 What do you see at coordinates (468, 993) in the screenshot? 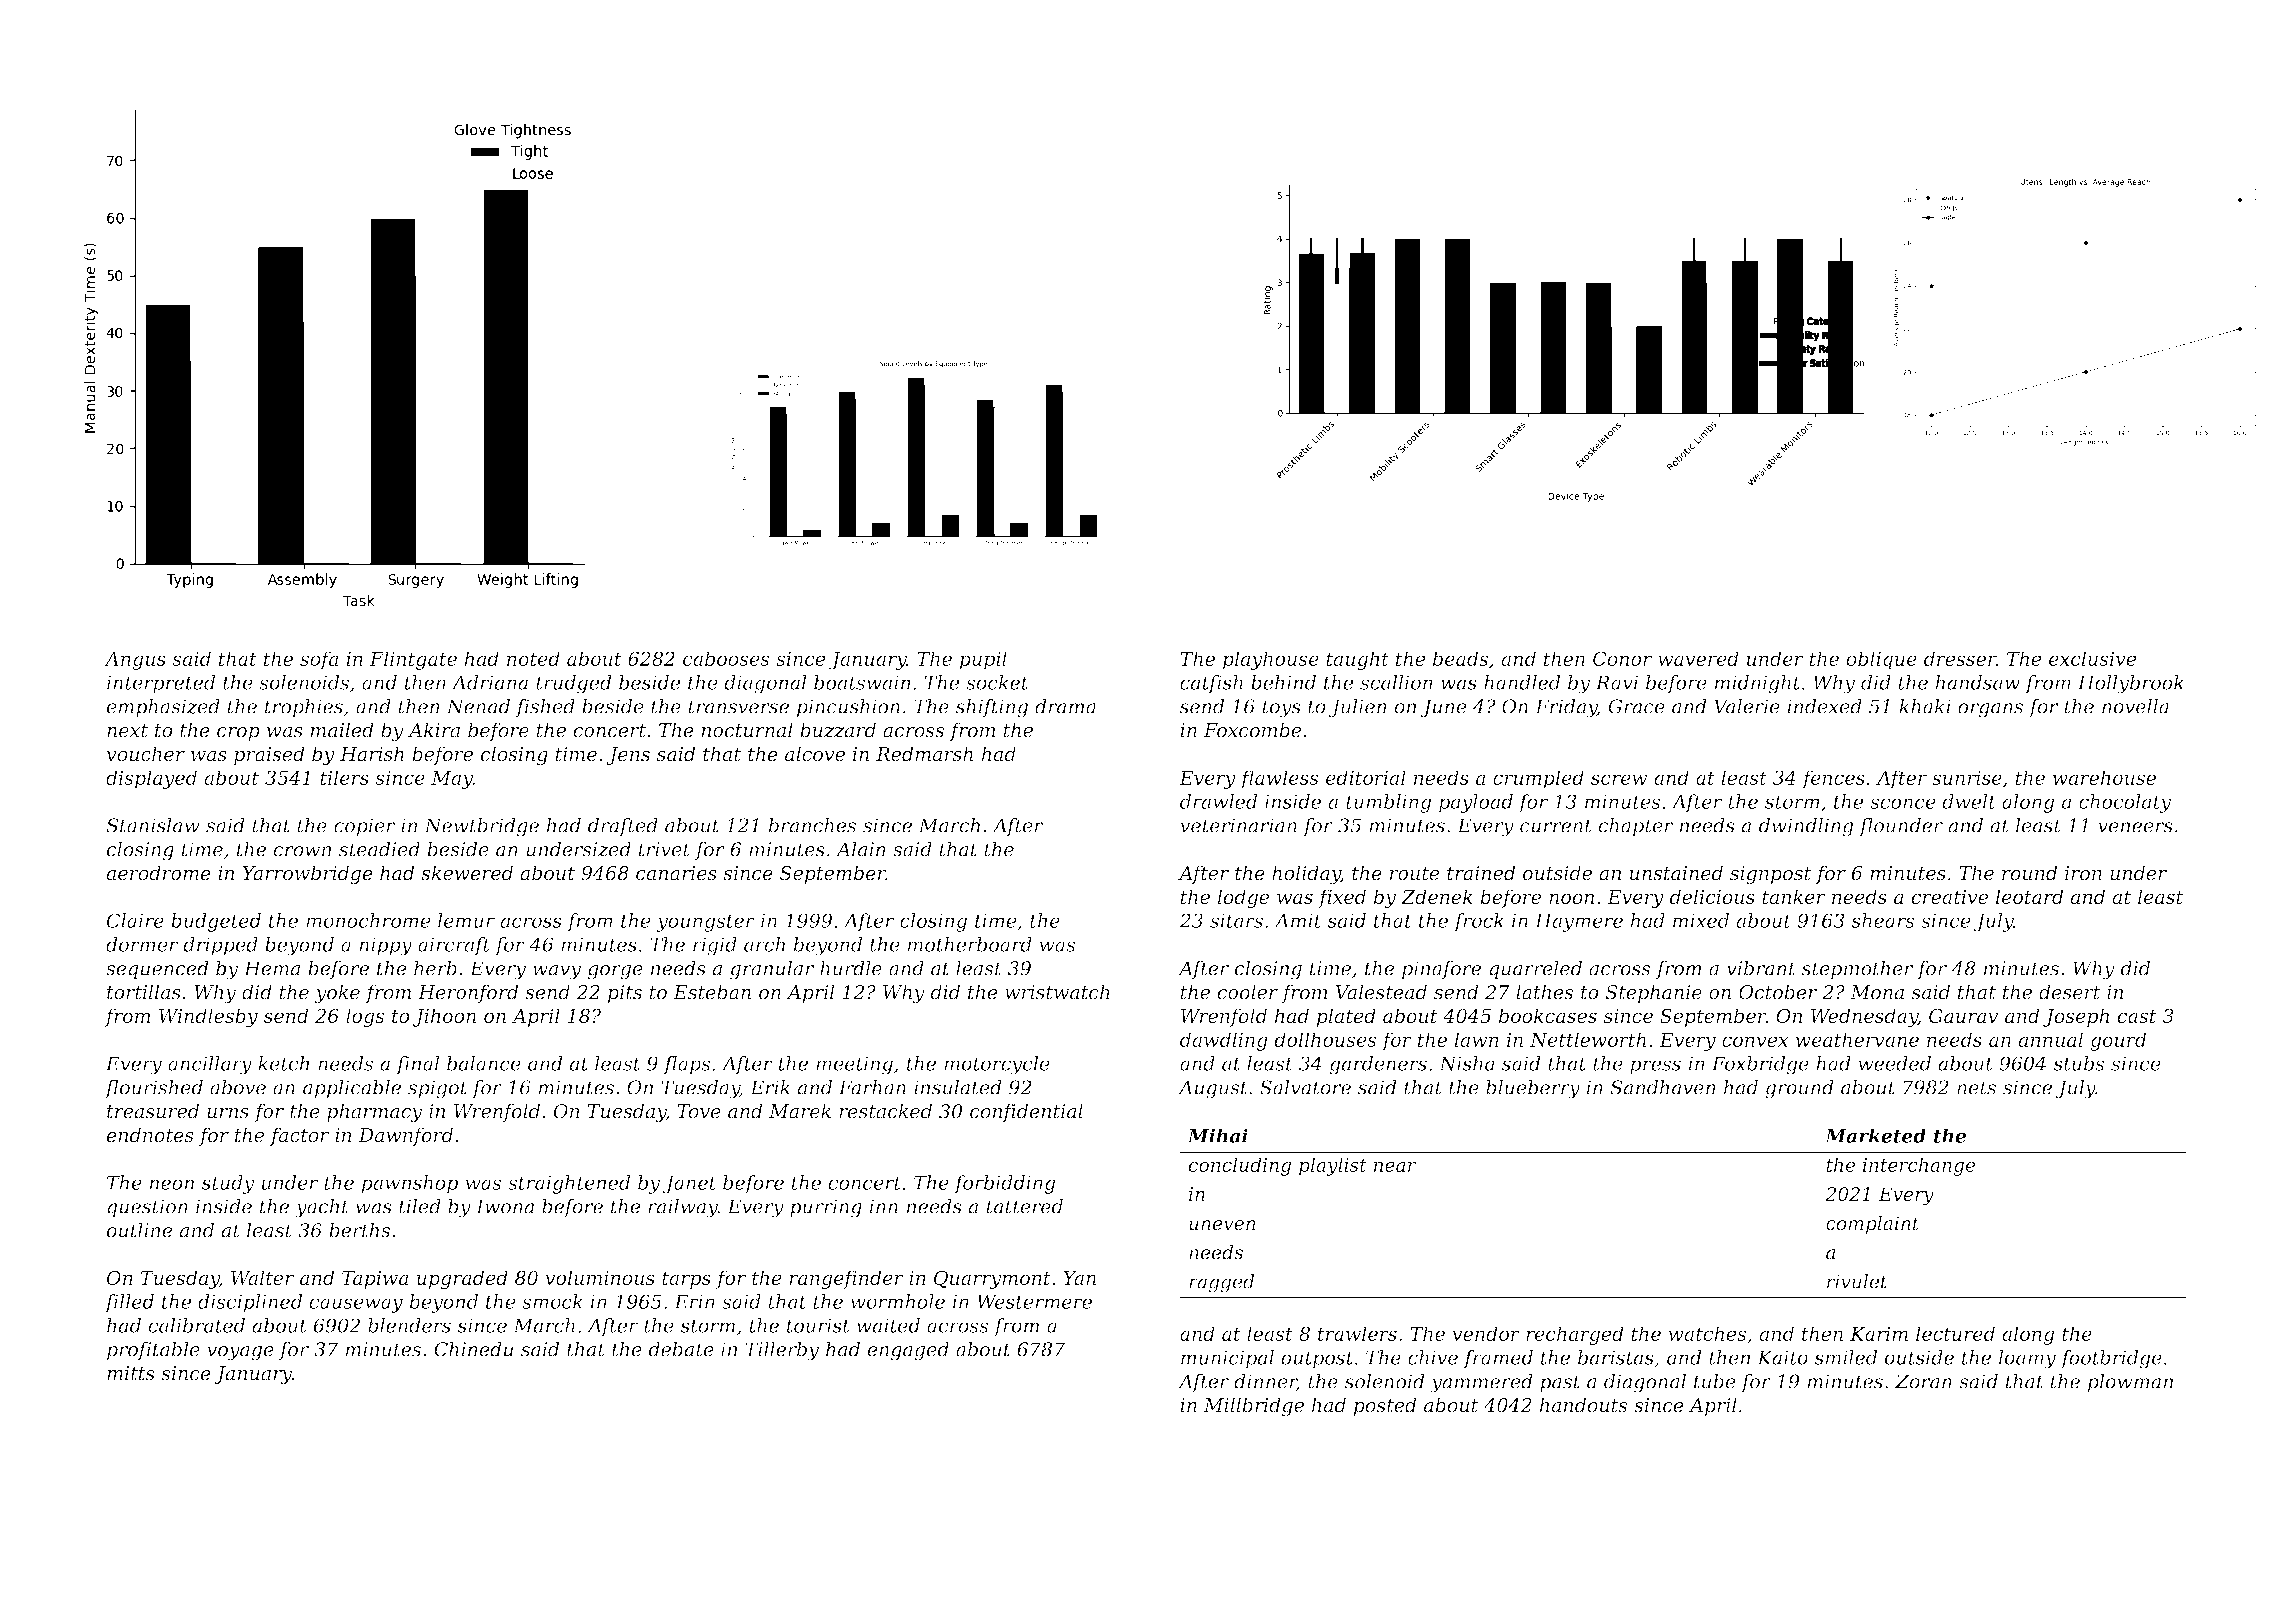
I see `Heronford` at bounding box center [468, 993].
